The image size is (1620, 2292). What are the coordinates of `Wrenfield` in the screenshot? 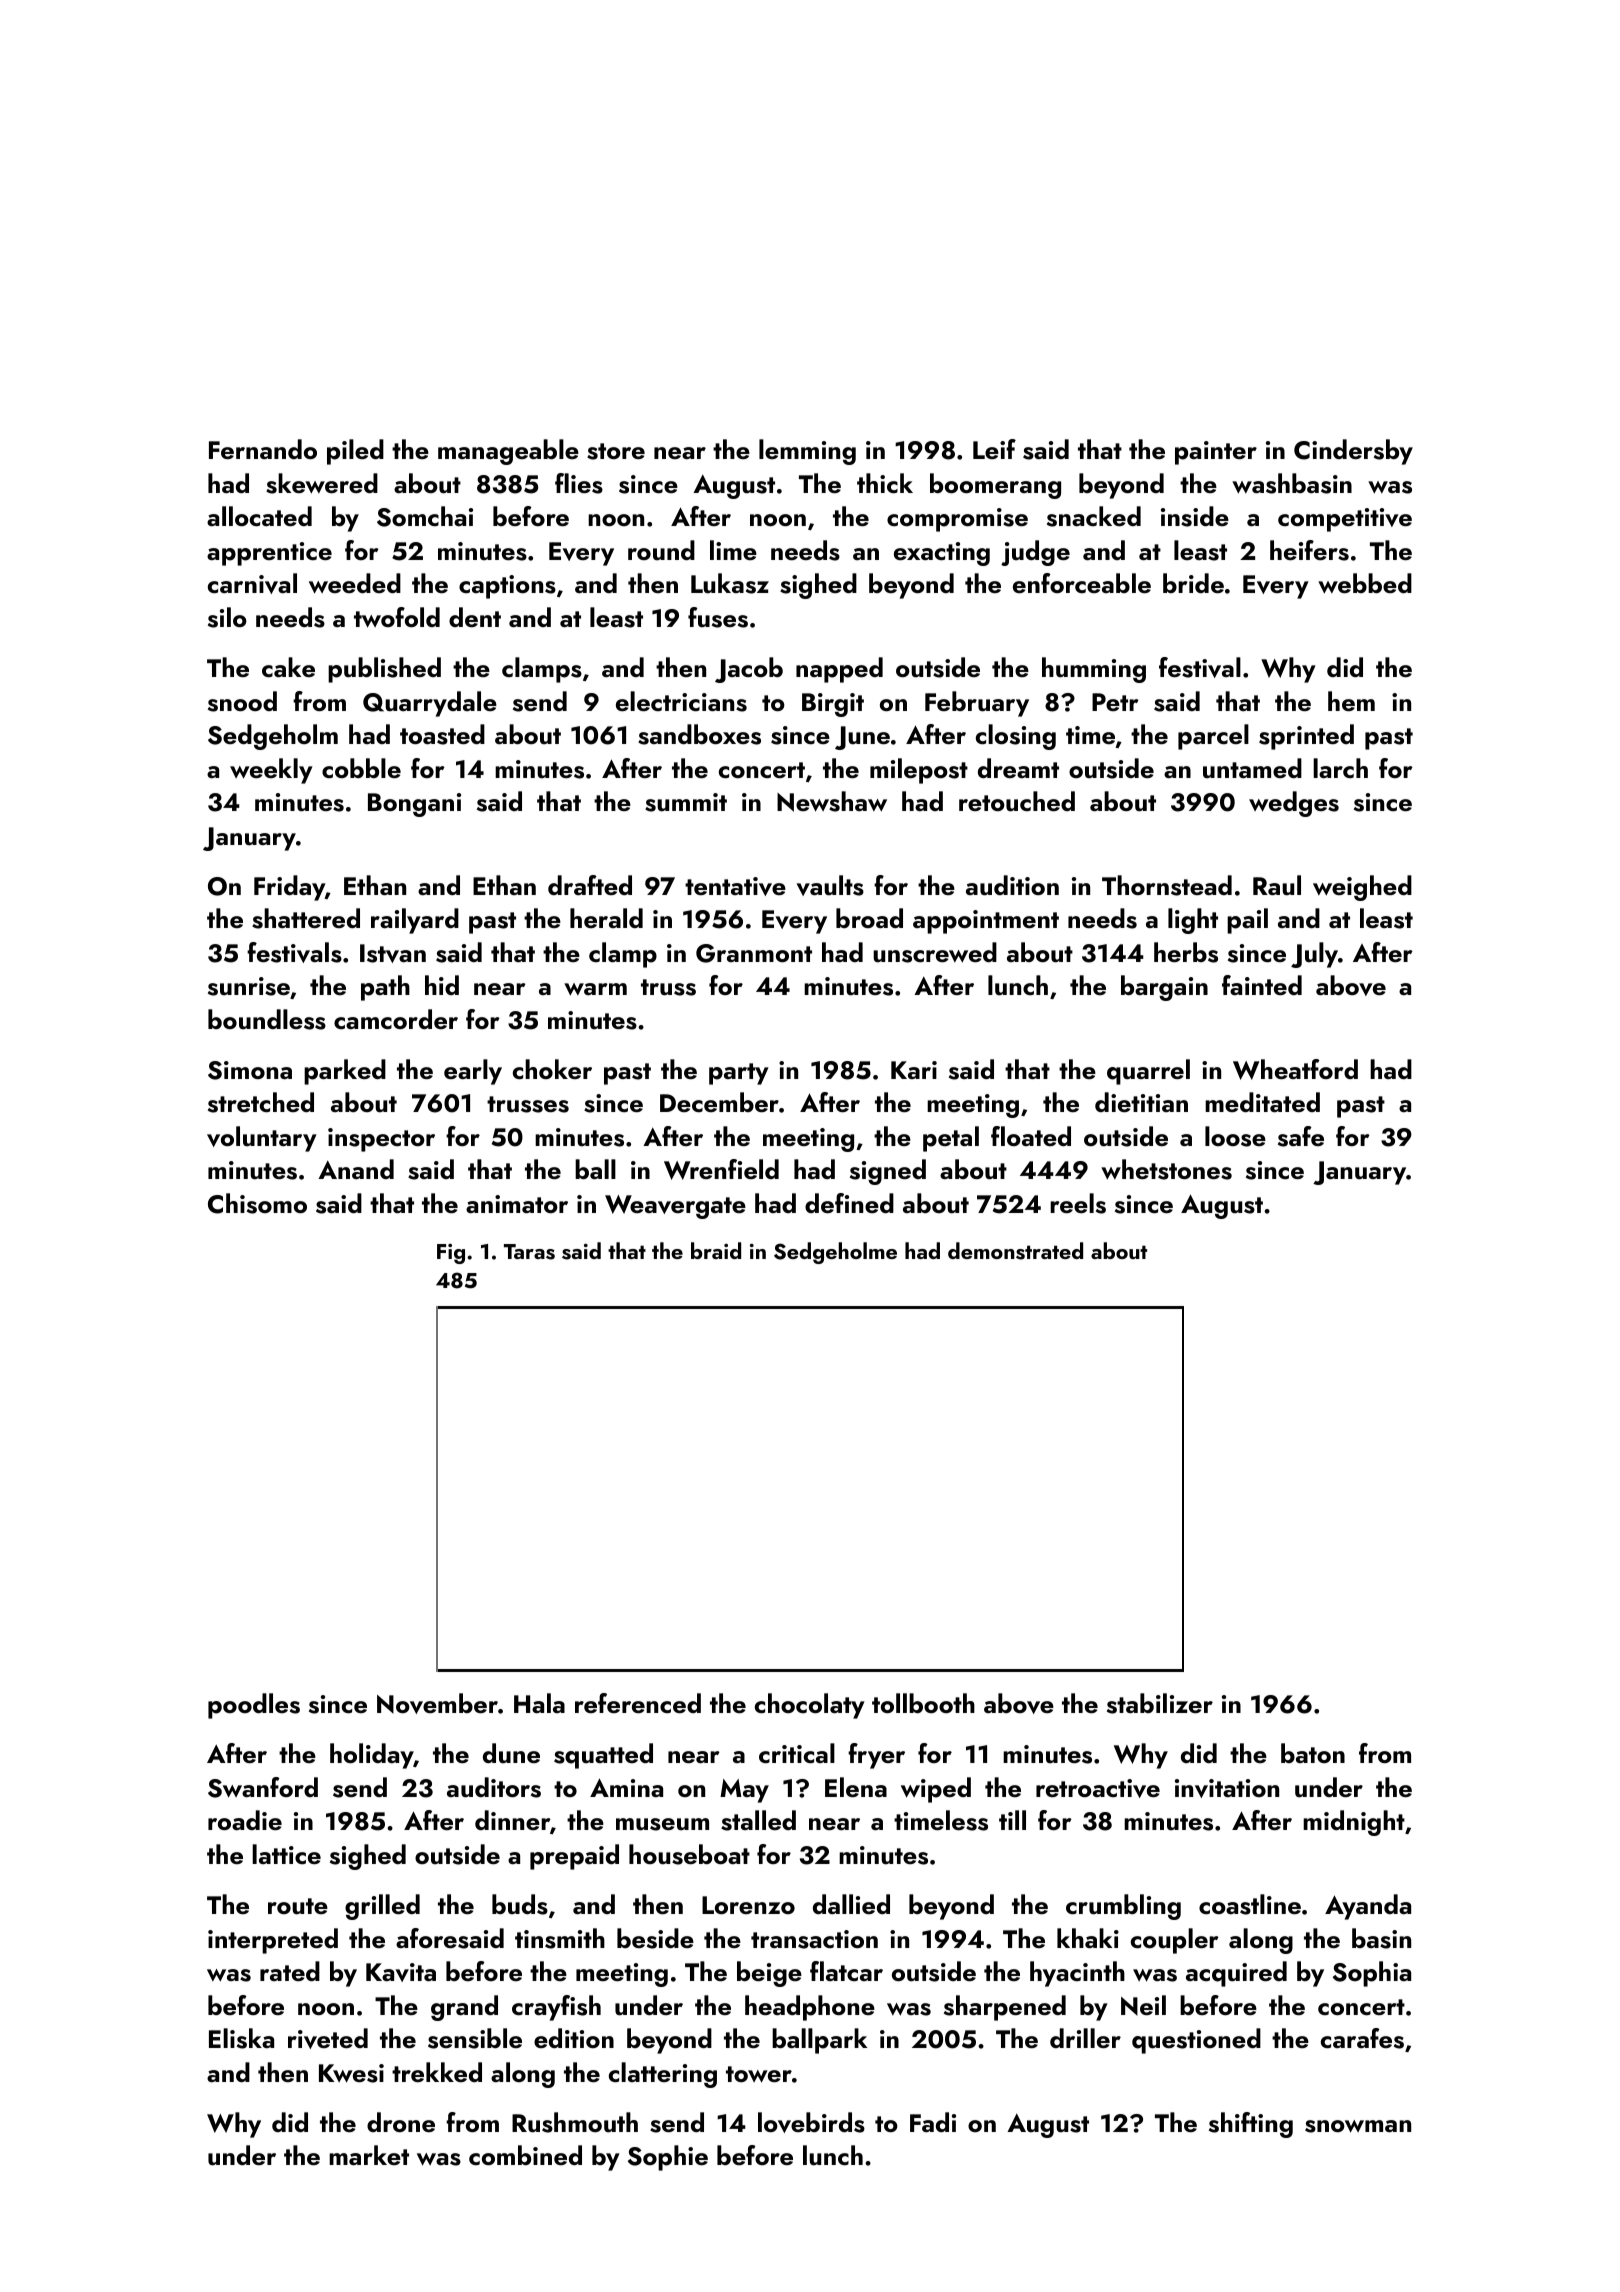 It's located at (721, 1169).
